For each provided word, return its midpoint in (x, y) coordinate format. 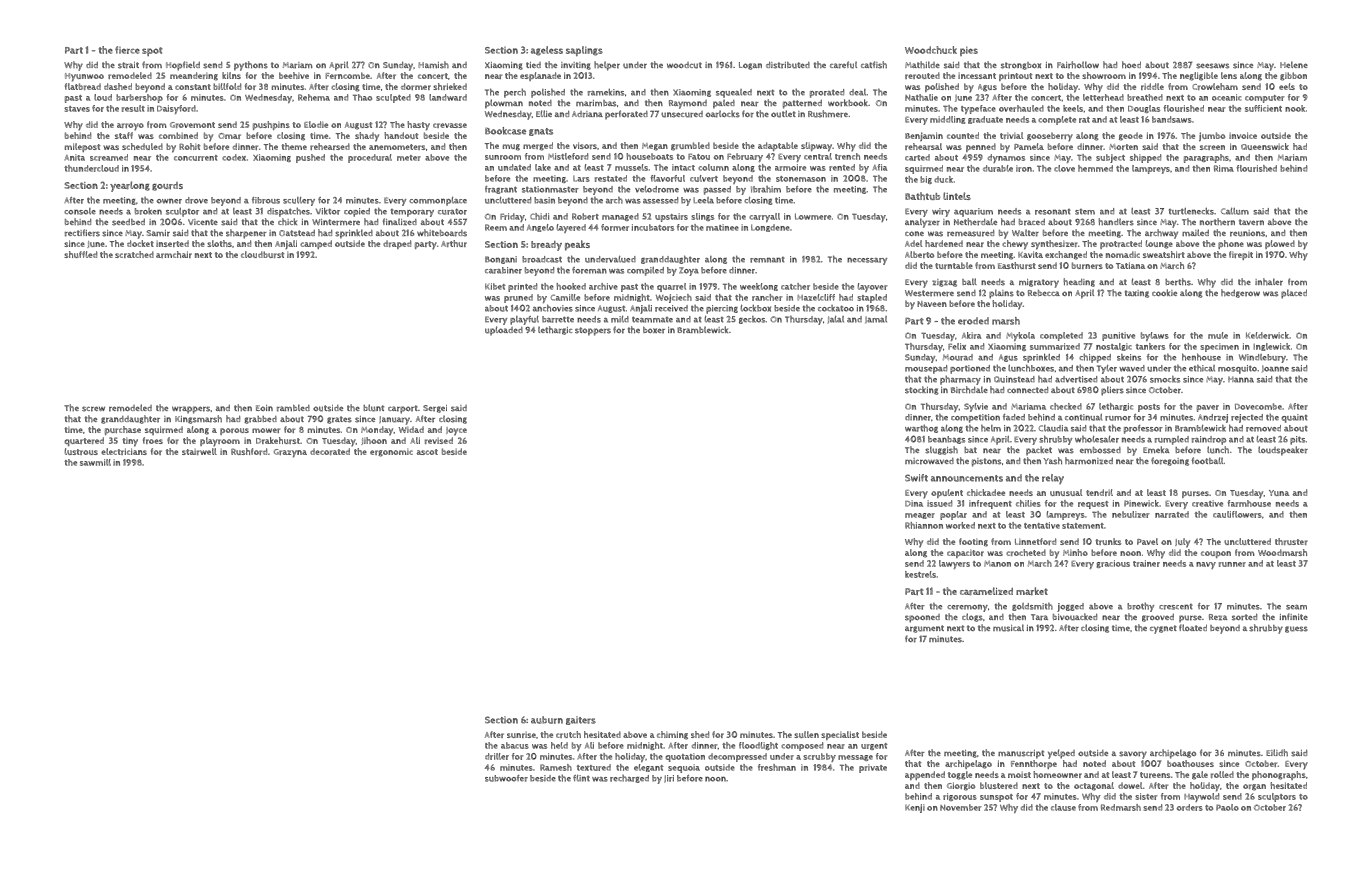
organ (1254, 787)
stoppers (593, 331)
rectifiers (82, 233)
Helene (1294, 64)
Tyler (1107, 369)
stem (1085, 212)
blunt (373, 408)
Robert (585, 216)
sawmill (95, 462)
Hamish (433, 65)
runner (1232, 564)
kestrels (920, 574)
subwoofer (506, 778)
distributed (788, 65)
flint (581, 778)
